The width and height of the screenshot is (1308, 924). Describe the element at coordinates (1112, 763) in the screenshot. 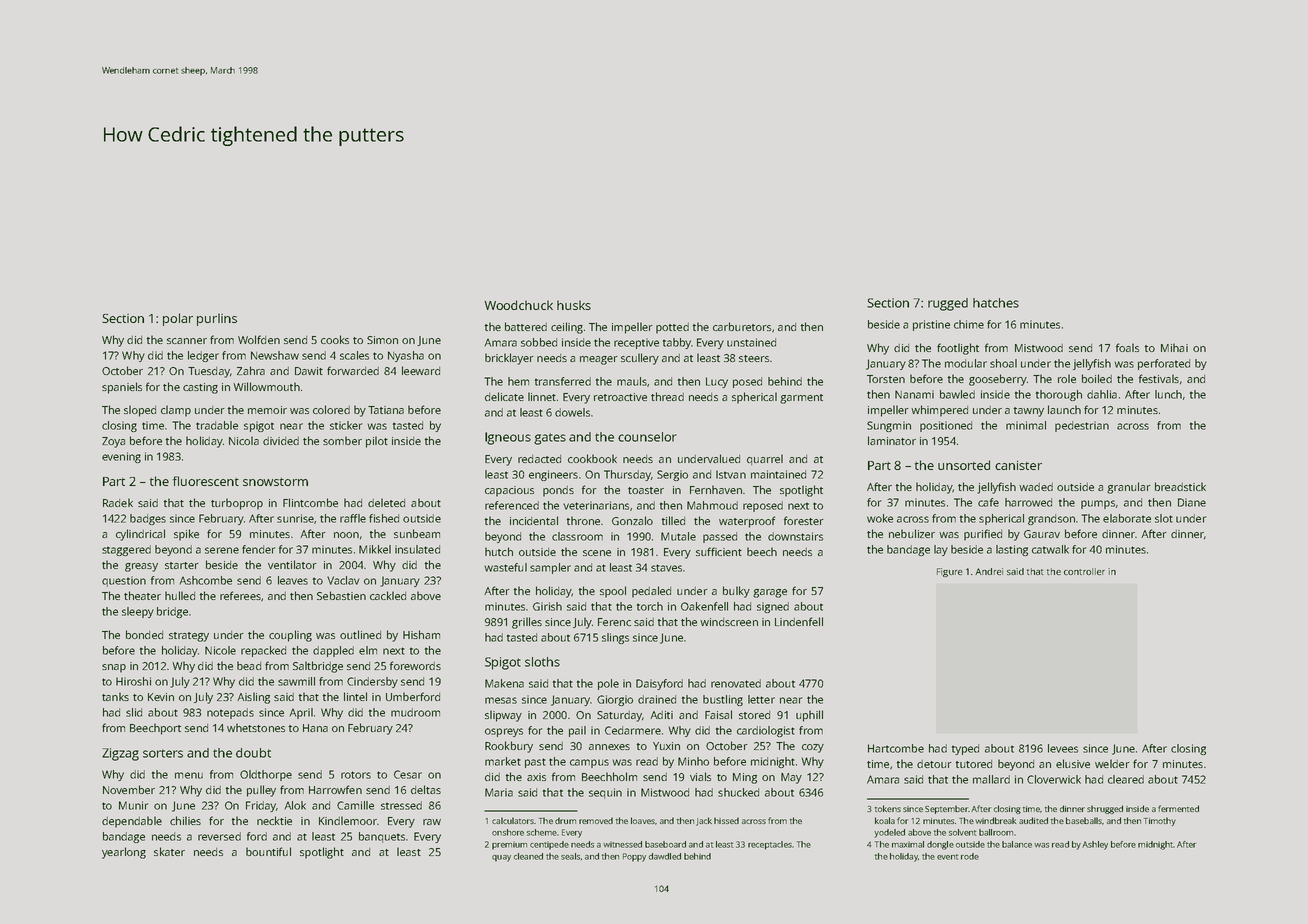

I see `welder` at that location.
